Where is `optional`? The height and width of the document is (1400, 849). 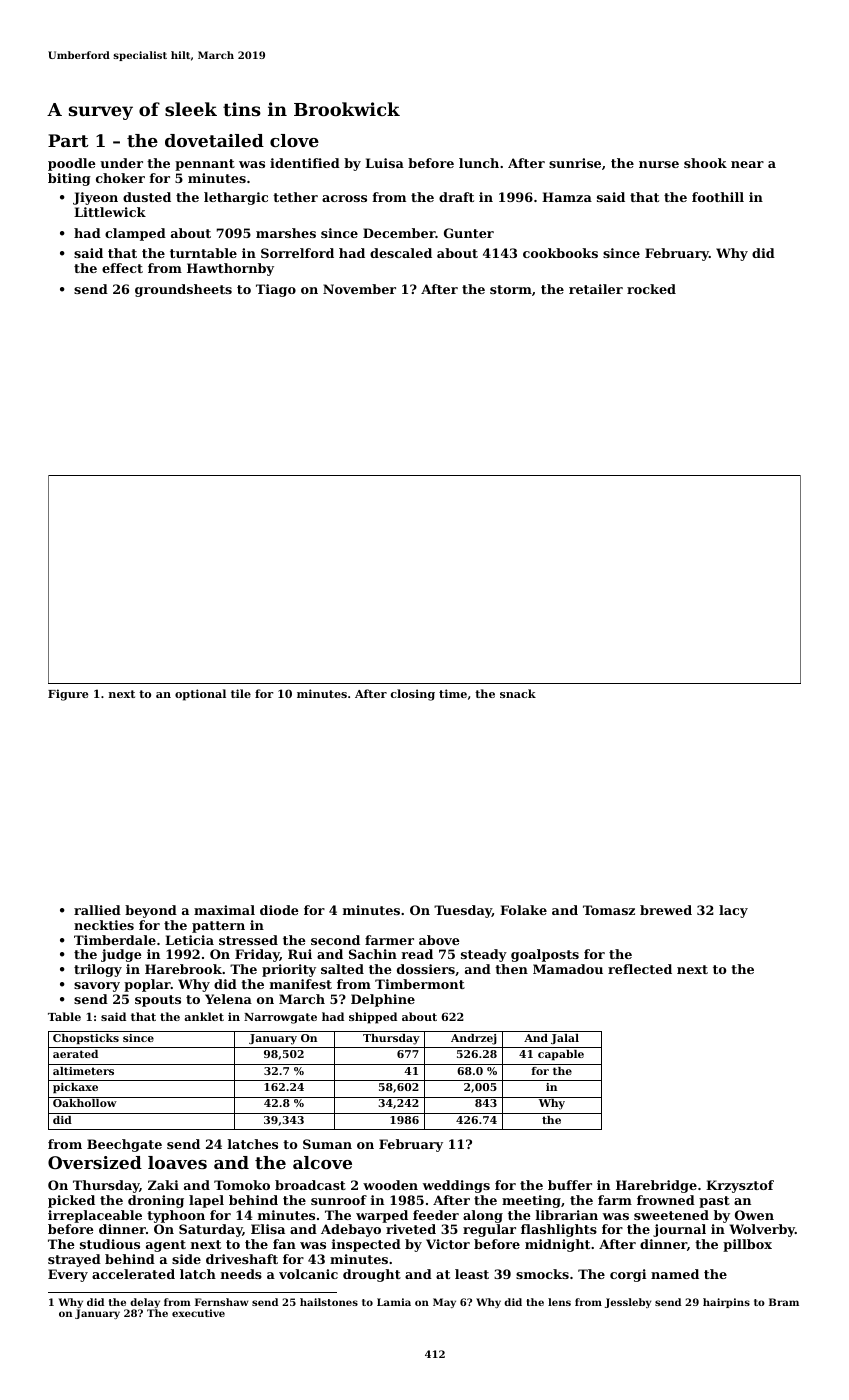
optional is located at coordinates (200, 695).
